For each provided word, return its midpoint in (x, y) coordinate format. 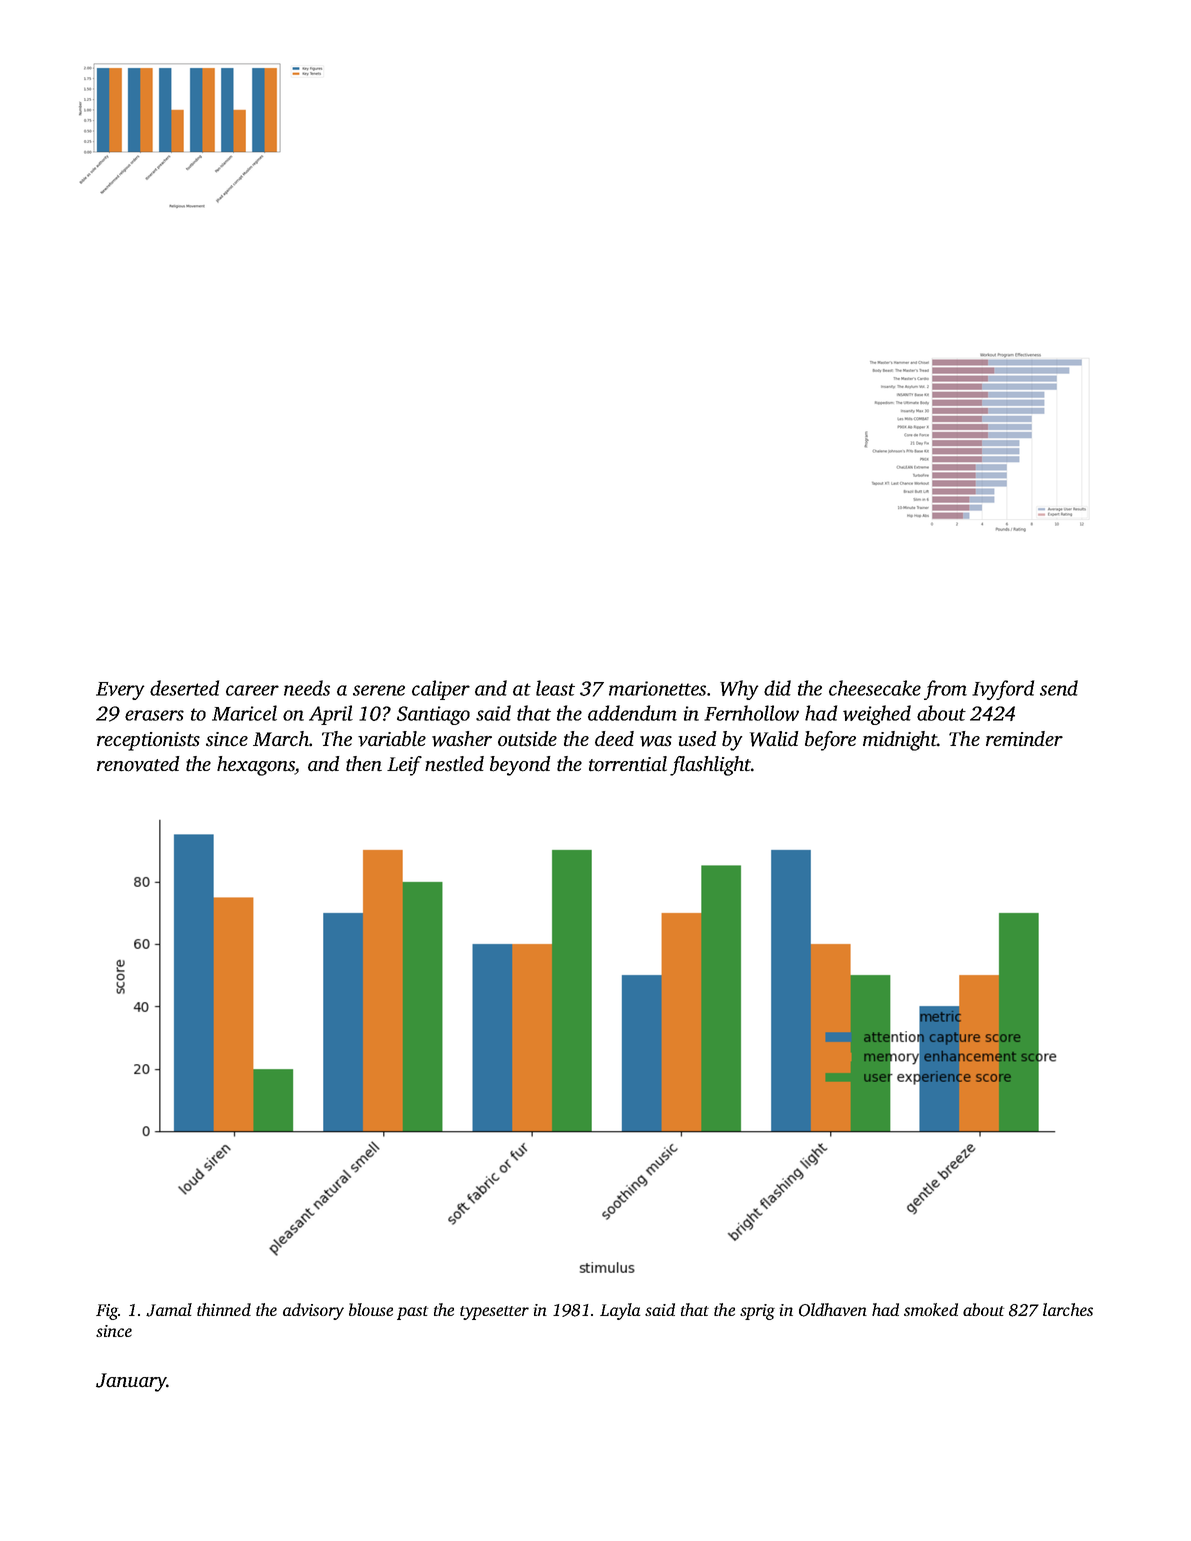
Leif (404, 766)
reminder (1024, 739)
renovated (138, 764)
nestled (454, 764)
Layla (620, 1311)
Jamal (169, 1310)
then (364, 764)
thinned (224, 1309)
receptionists (148, 741)
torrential (628, 764)
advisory (313, 1311)
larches (1068, 1309)
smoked (931, 1309)
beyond (520, 766)
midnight (900, 741)
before (830, 741)
